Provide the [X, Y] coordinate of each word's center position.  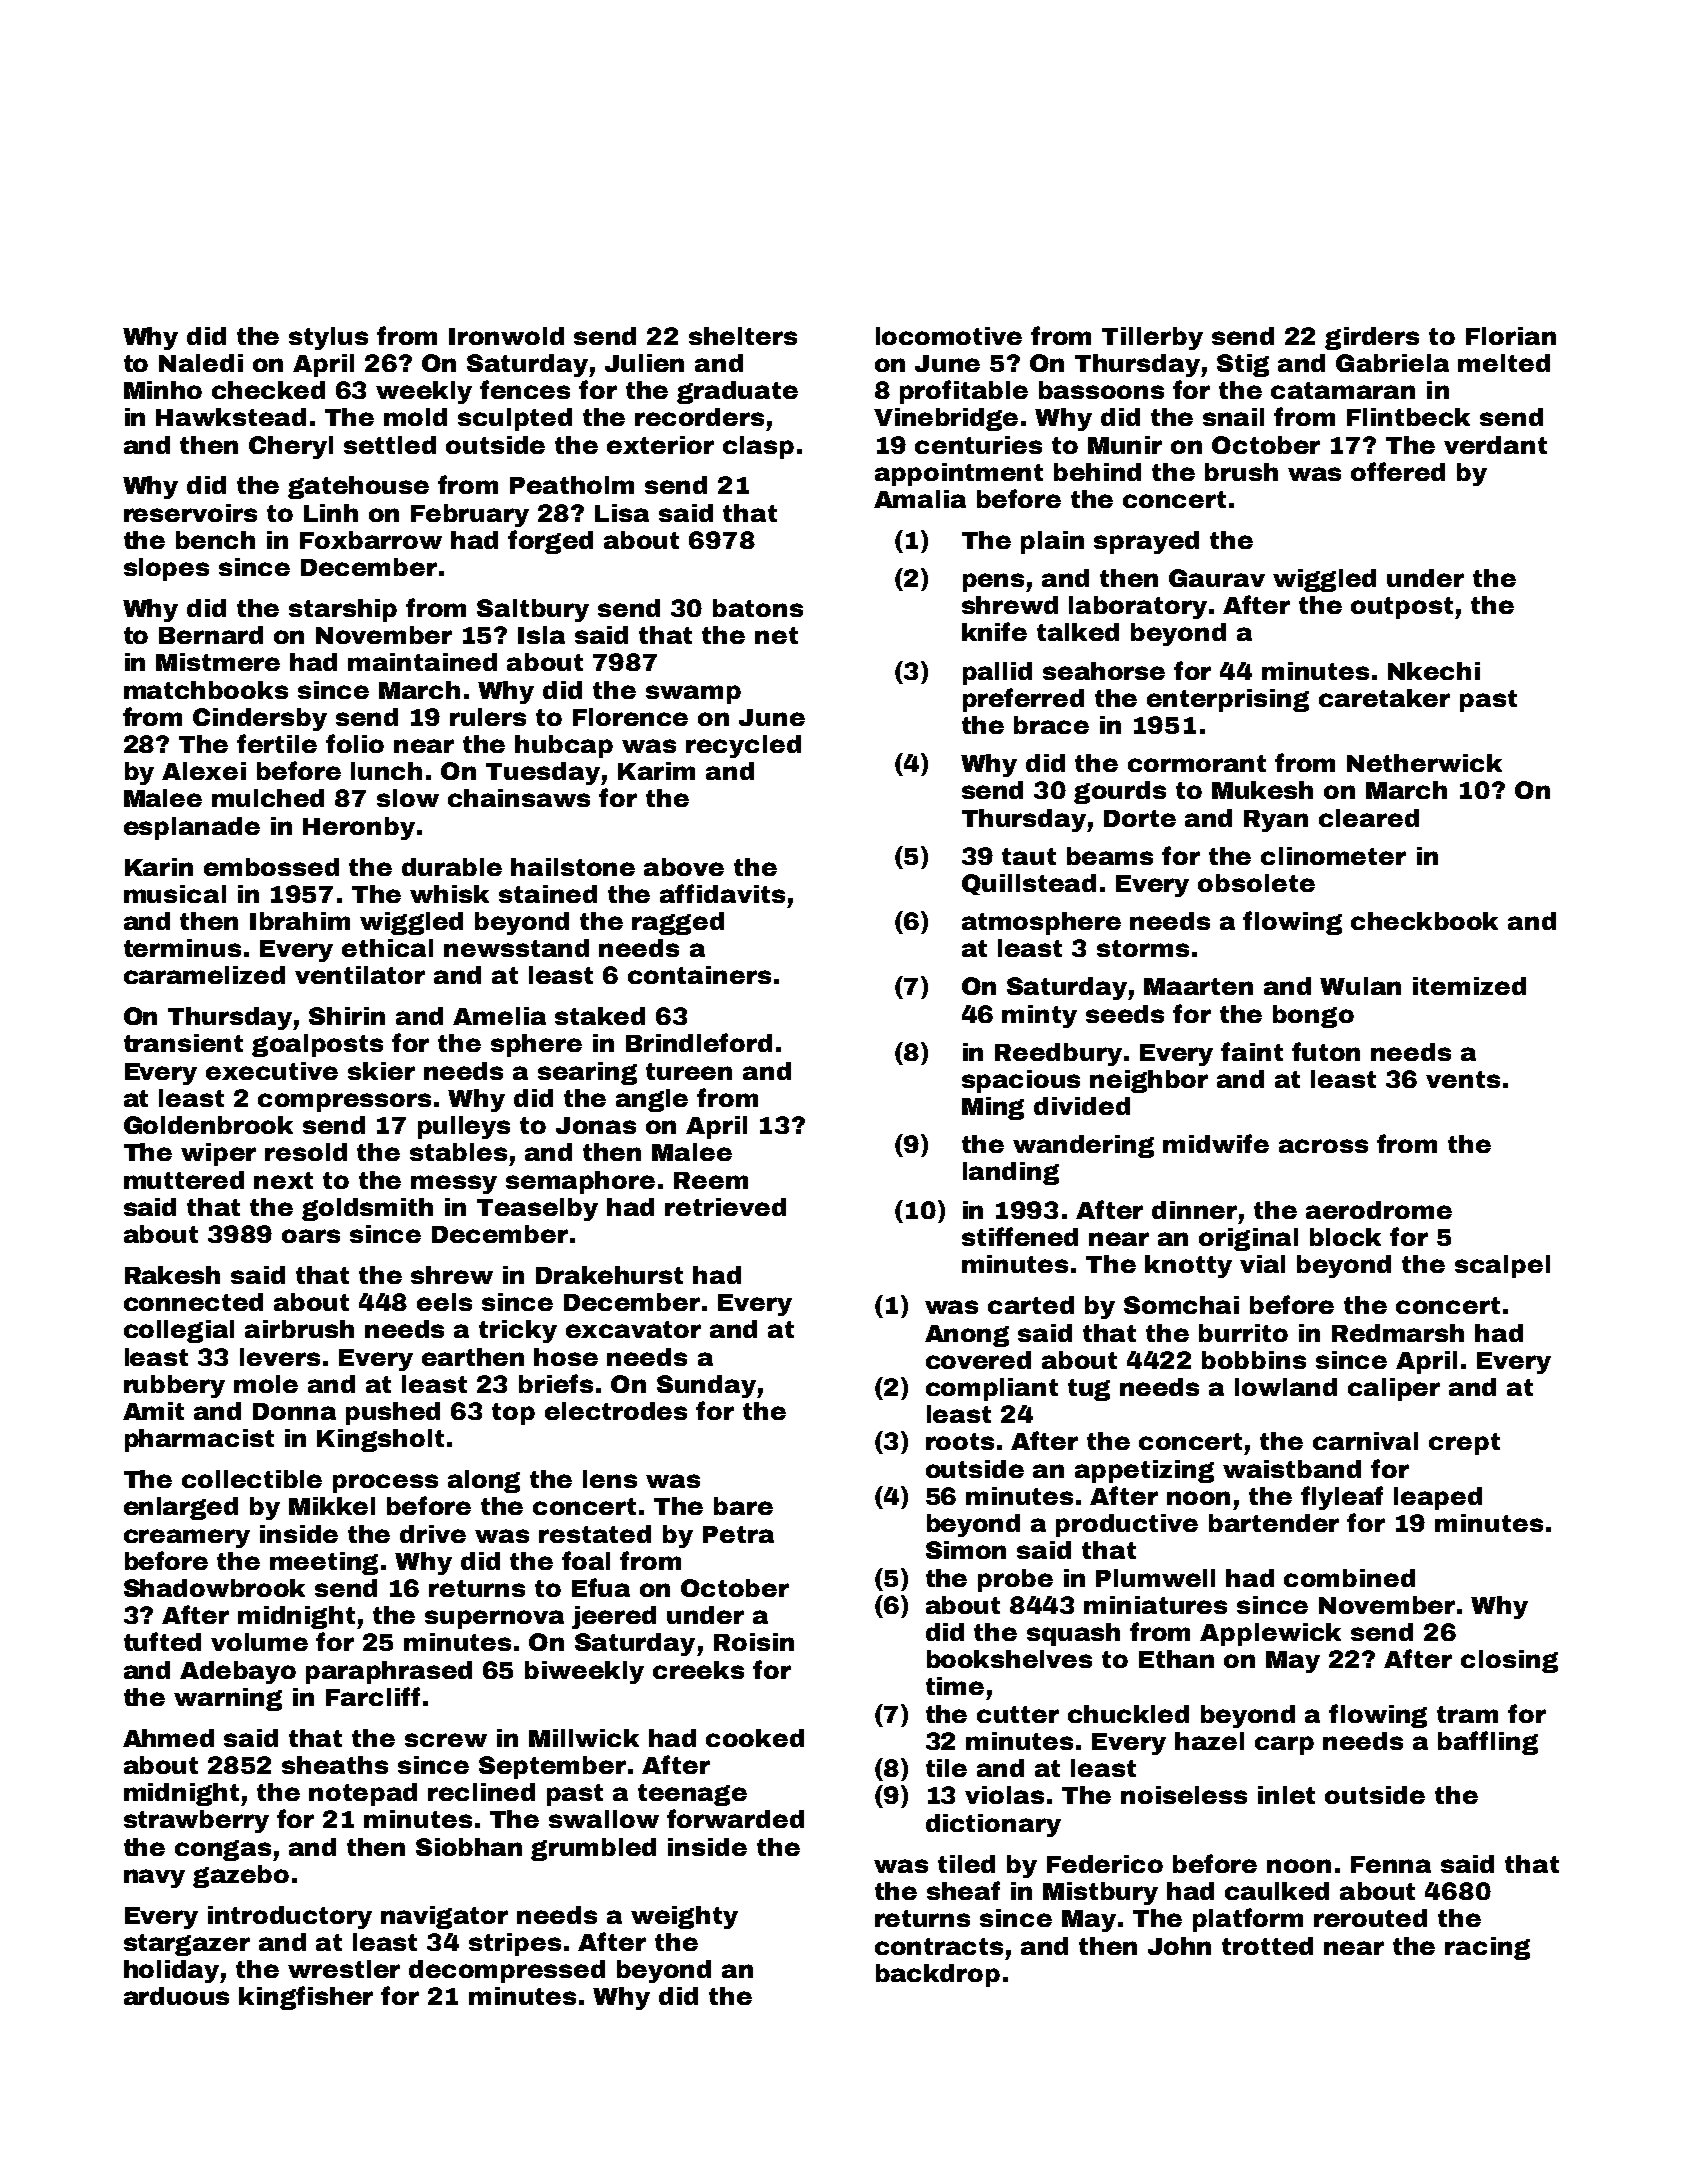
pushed [393, 1413]
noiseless [1184, 1795]
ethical [387, 948]
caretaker [1384, 698]
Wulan [1360, 986]
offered [1398, 471]
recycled [743, 746]
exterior [660, 445]
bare [743, 1506]
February [470, 515]
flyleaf [1342, 1498]
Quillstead [1029, 884]
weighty [684, 1917]
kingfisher [306, 1998]
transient [183, 1043]
